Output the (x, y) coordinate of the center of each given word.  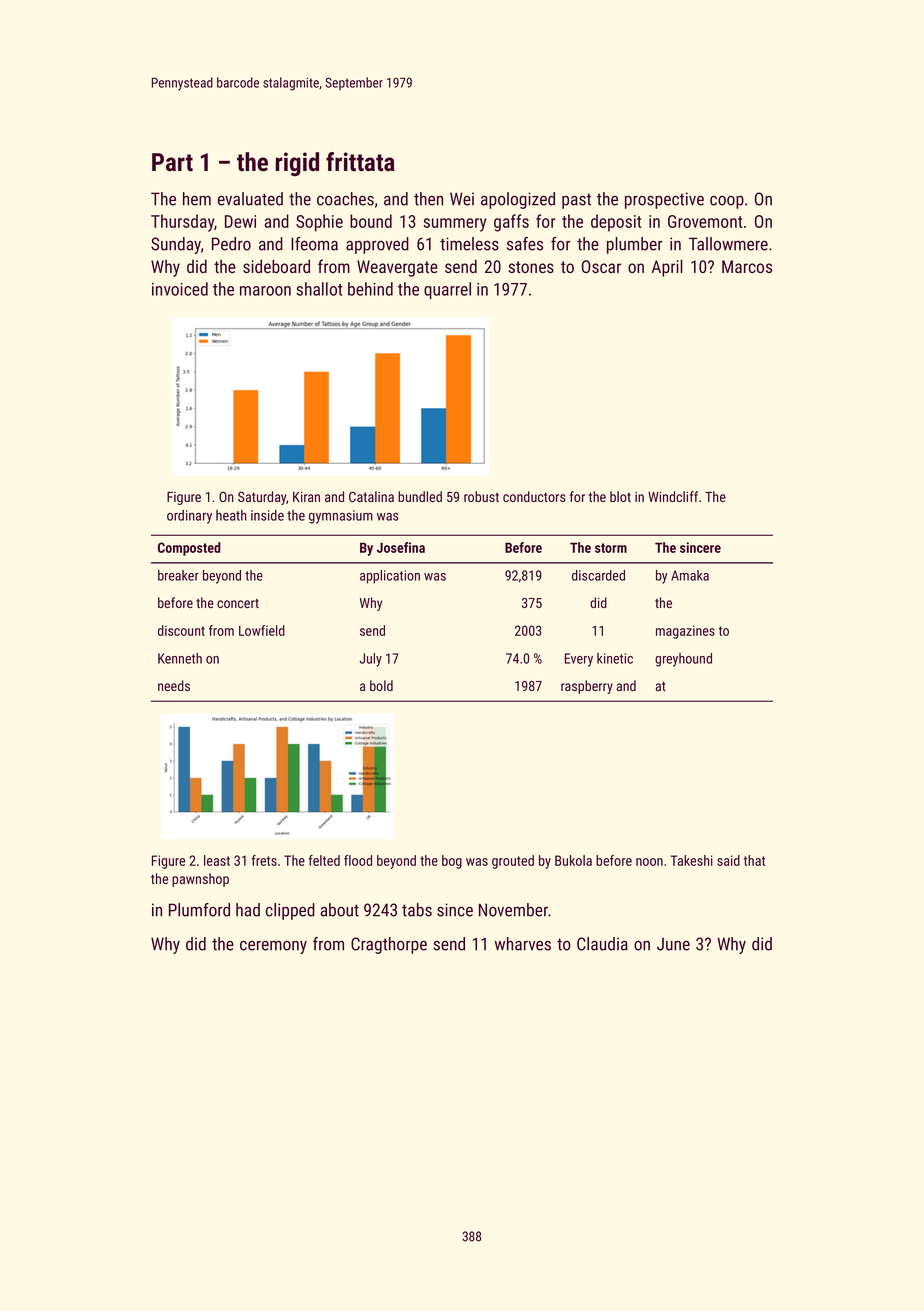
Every (579, 660)
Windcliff (673, 496)
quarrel (447, 290)
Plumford (199, 910)
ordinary (189, 517)
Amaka (690, 575)
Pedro (231, 244)
